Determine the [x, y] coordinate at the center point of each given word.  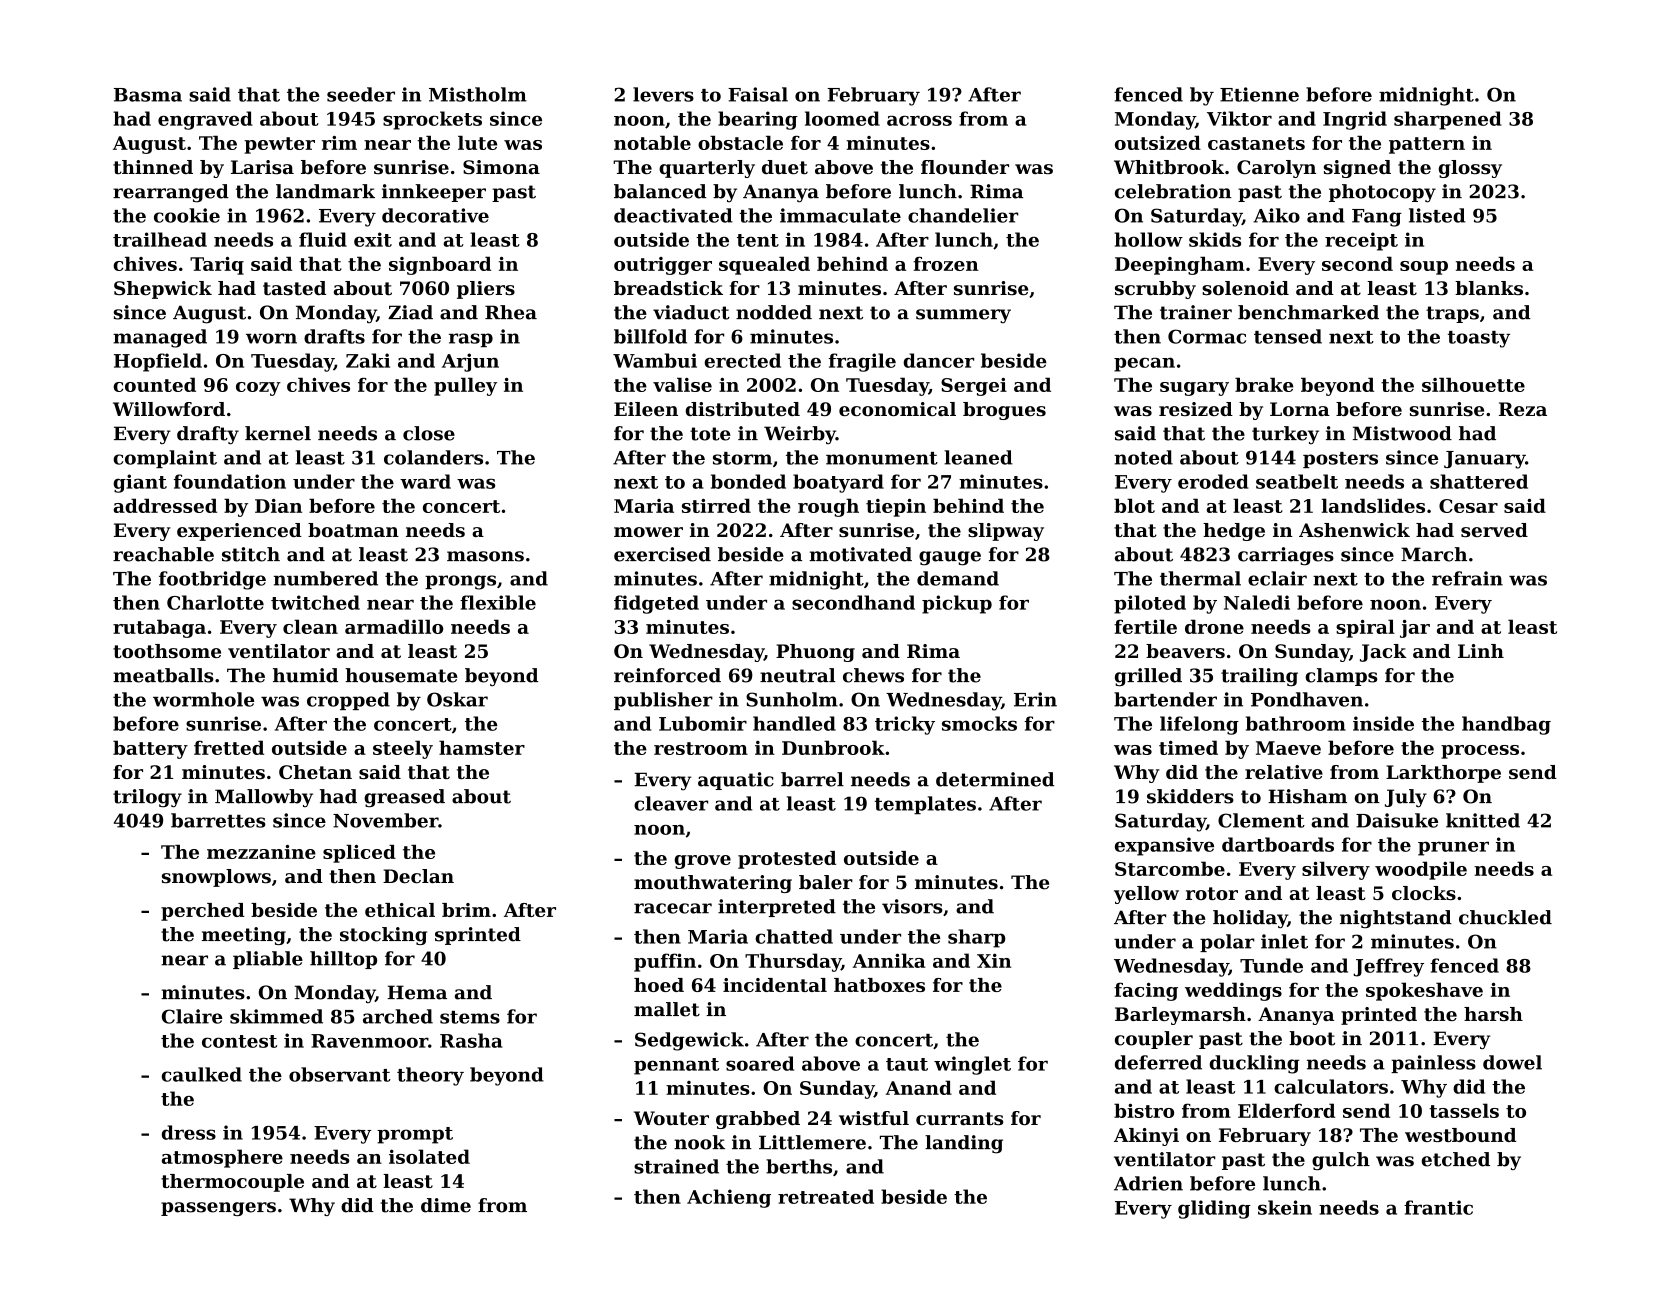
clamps [1341, 677]
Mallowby [264, 798]
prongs [460, 582]
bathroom [1296, 723]
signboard [440, 265]
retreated [826, 1196]
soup [1424, 268]
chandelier [963, 215]
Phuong [815, 653]
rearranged [171, 193]
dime [446, 1205]
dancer [938, 360]
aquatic [736, 781]
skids [1215, 239]
